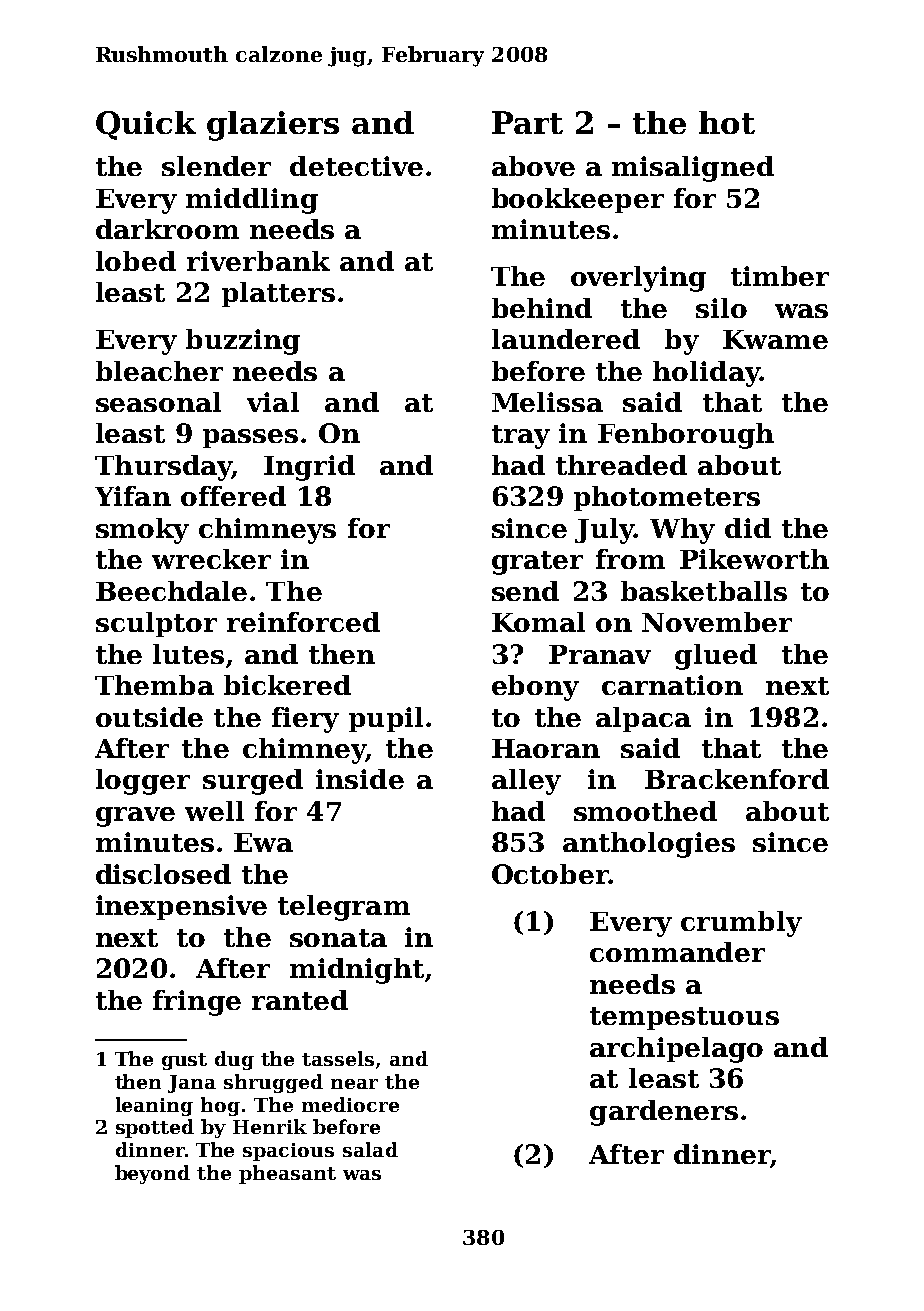 Image resolution: width=924 pixels, height=1311 pixels. Describe the element at coordinates (521, 437) in the document. I see `tray` at that location.
